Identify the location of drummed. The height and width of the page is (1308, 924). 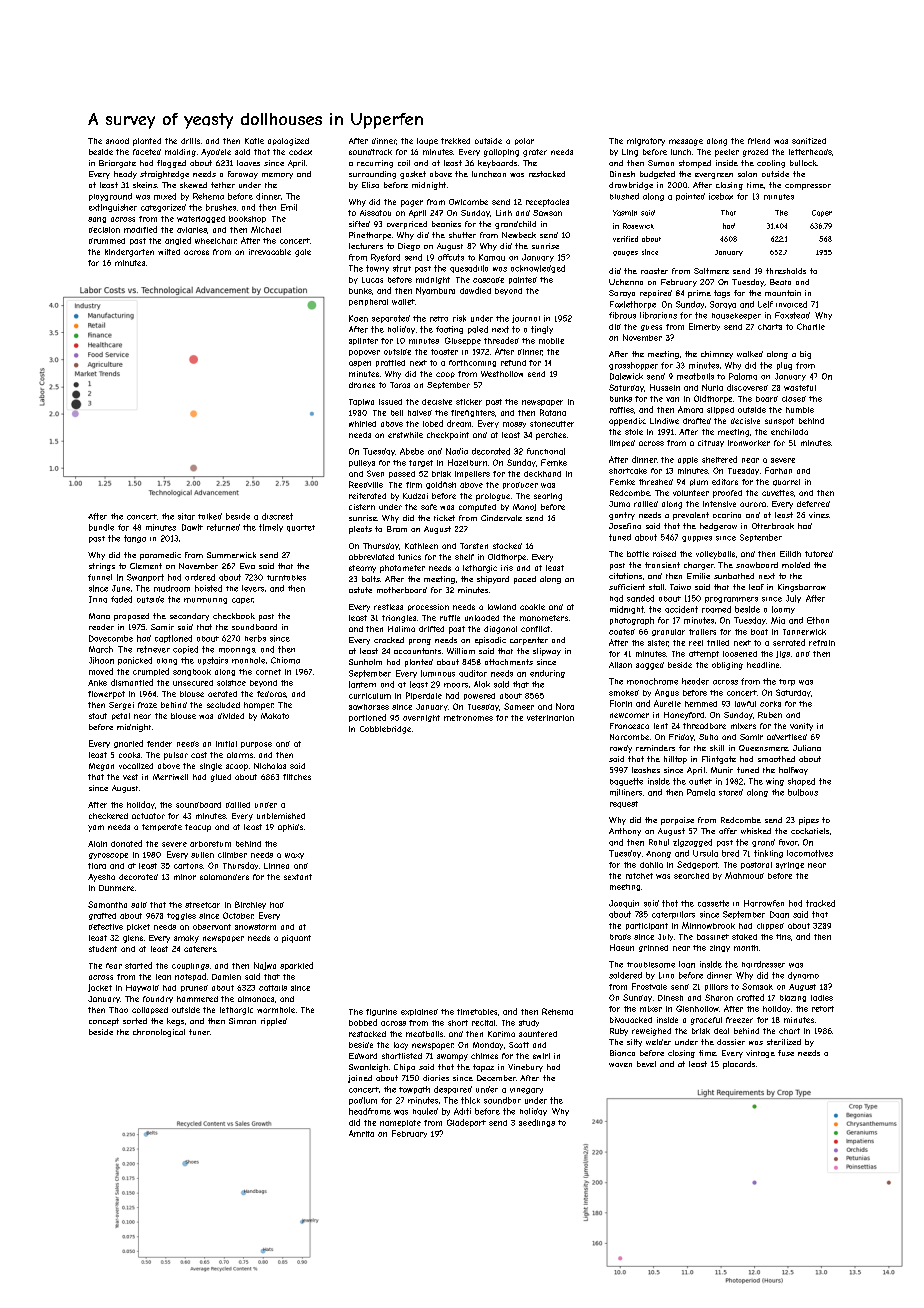
(107, 241).
